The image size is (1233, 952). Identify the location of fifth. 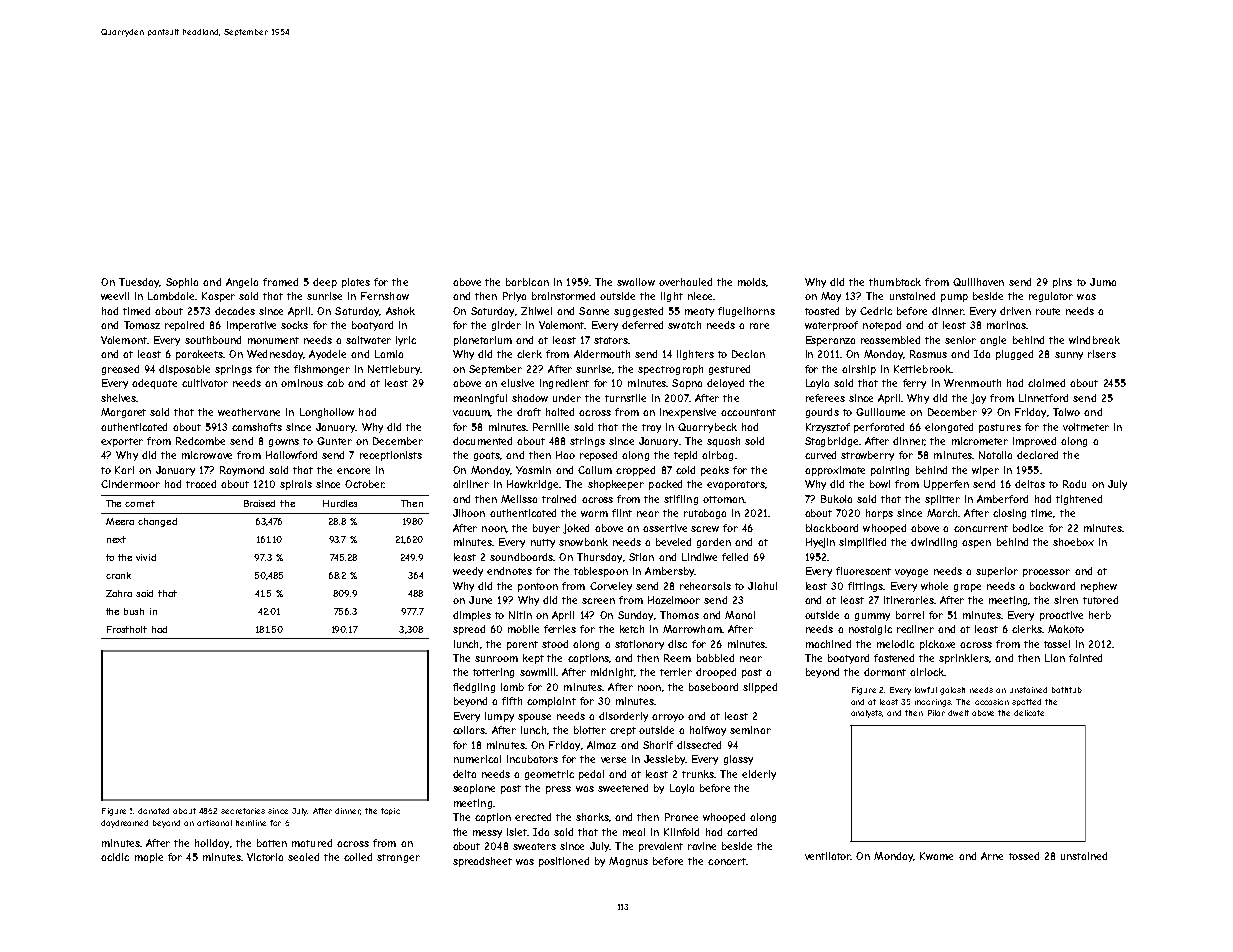
(512, 701).
